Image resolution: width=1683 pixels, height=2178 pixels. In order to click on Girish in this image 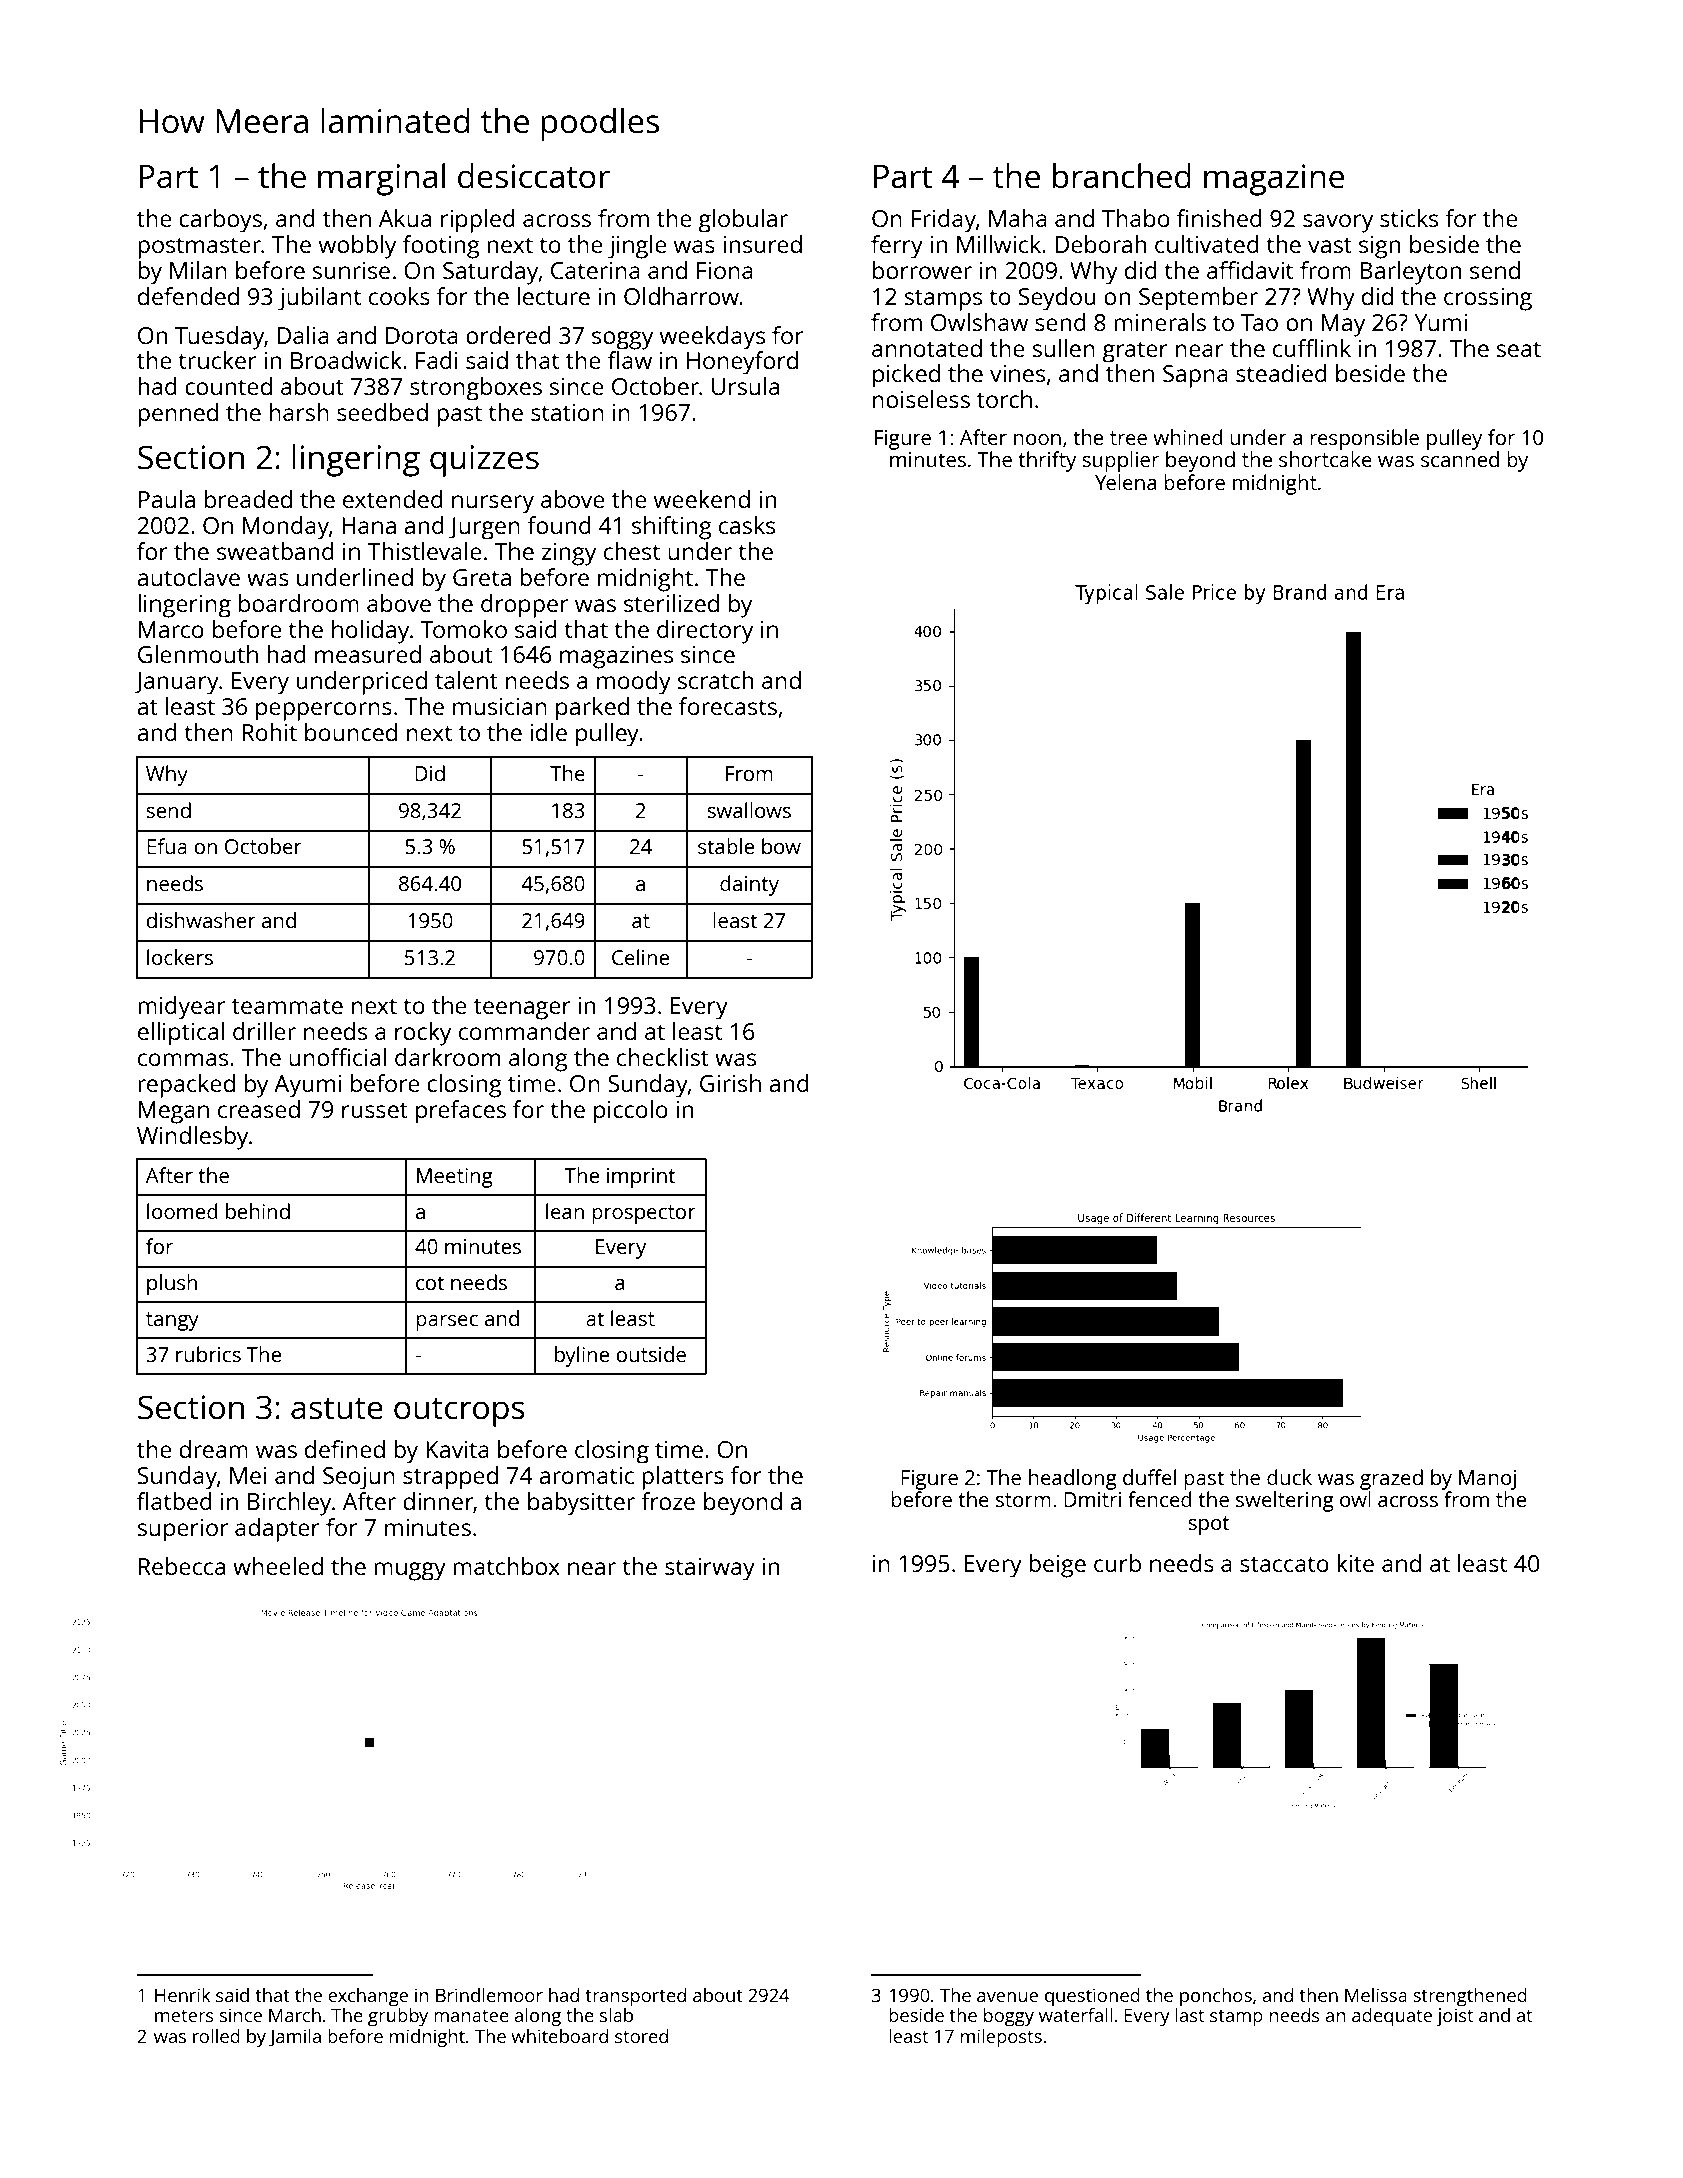, I will do `click(730, 1083)`.
